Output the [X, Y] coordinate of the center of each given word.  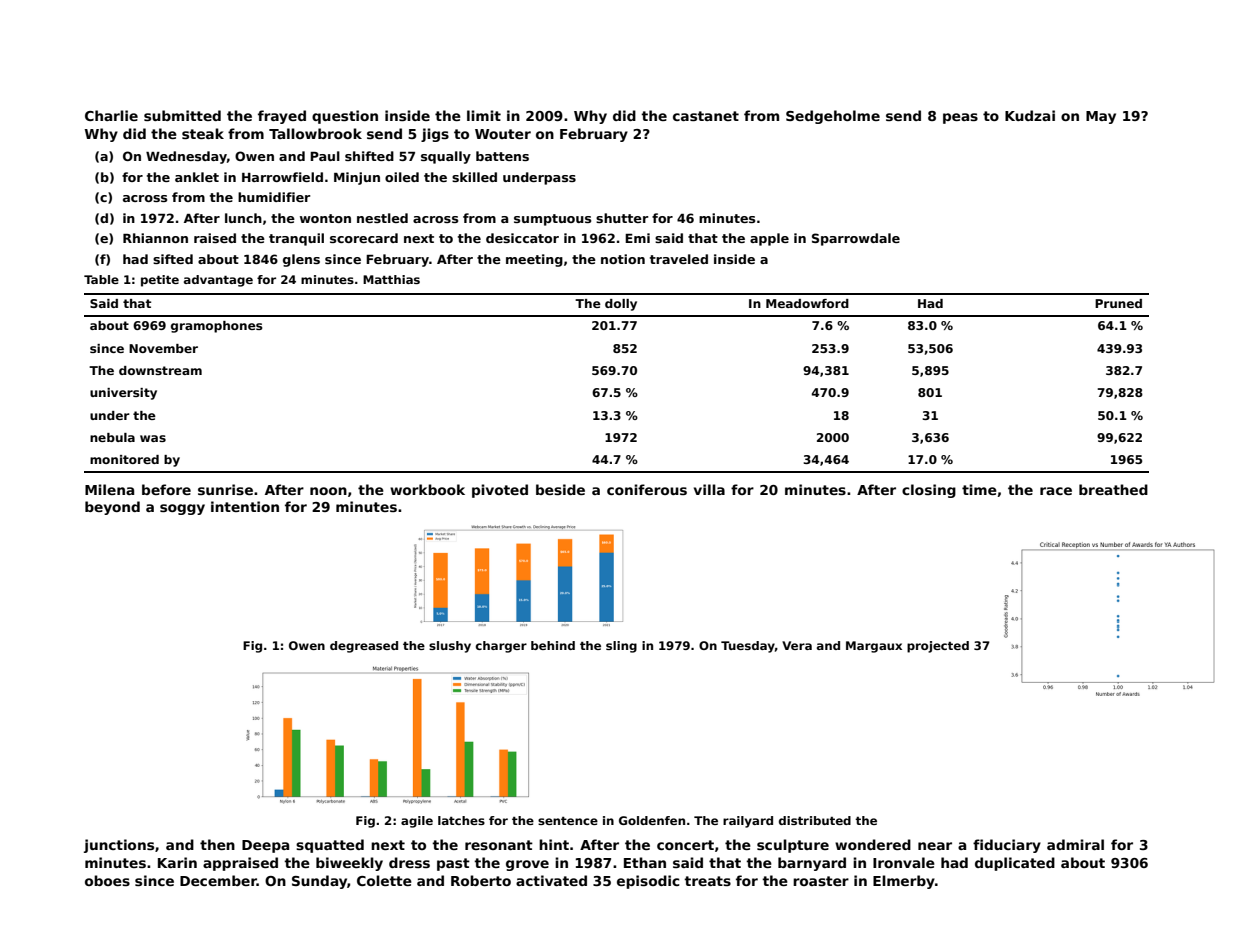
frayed [282, 117]
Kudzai [1030, 115]
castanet [706, 116]
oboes [107, 880]
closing [929, 491]
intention [245, 506]
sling [621, 647]
